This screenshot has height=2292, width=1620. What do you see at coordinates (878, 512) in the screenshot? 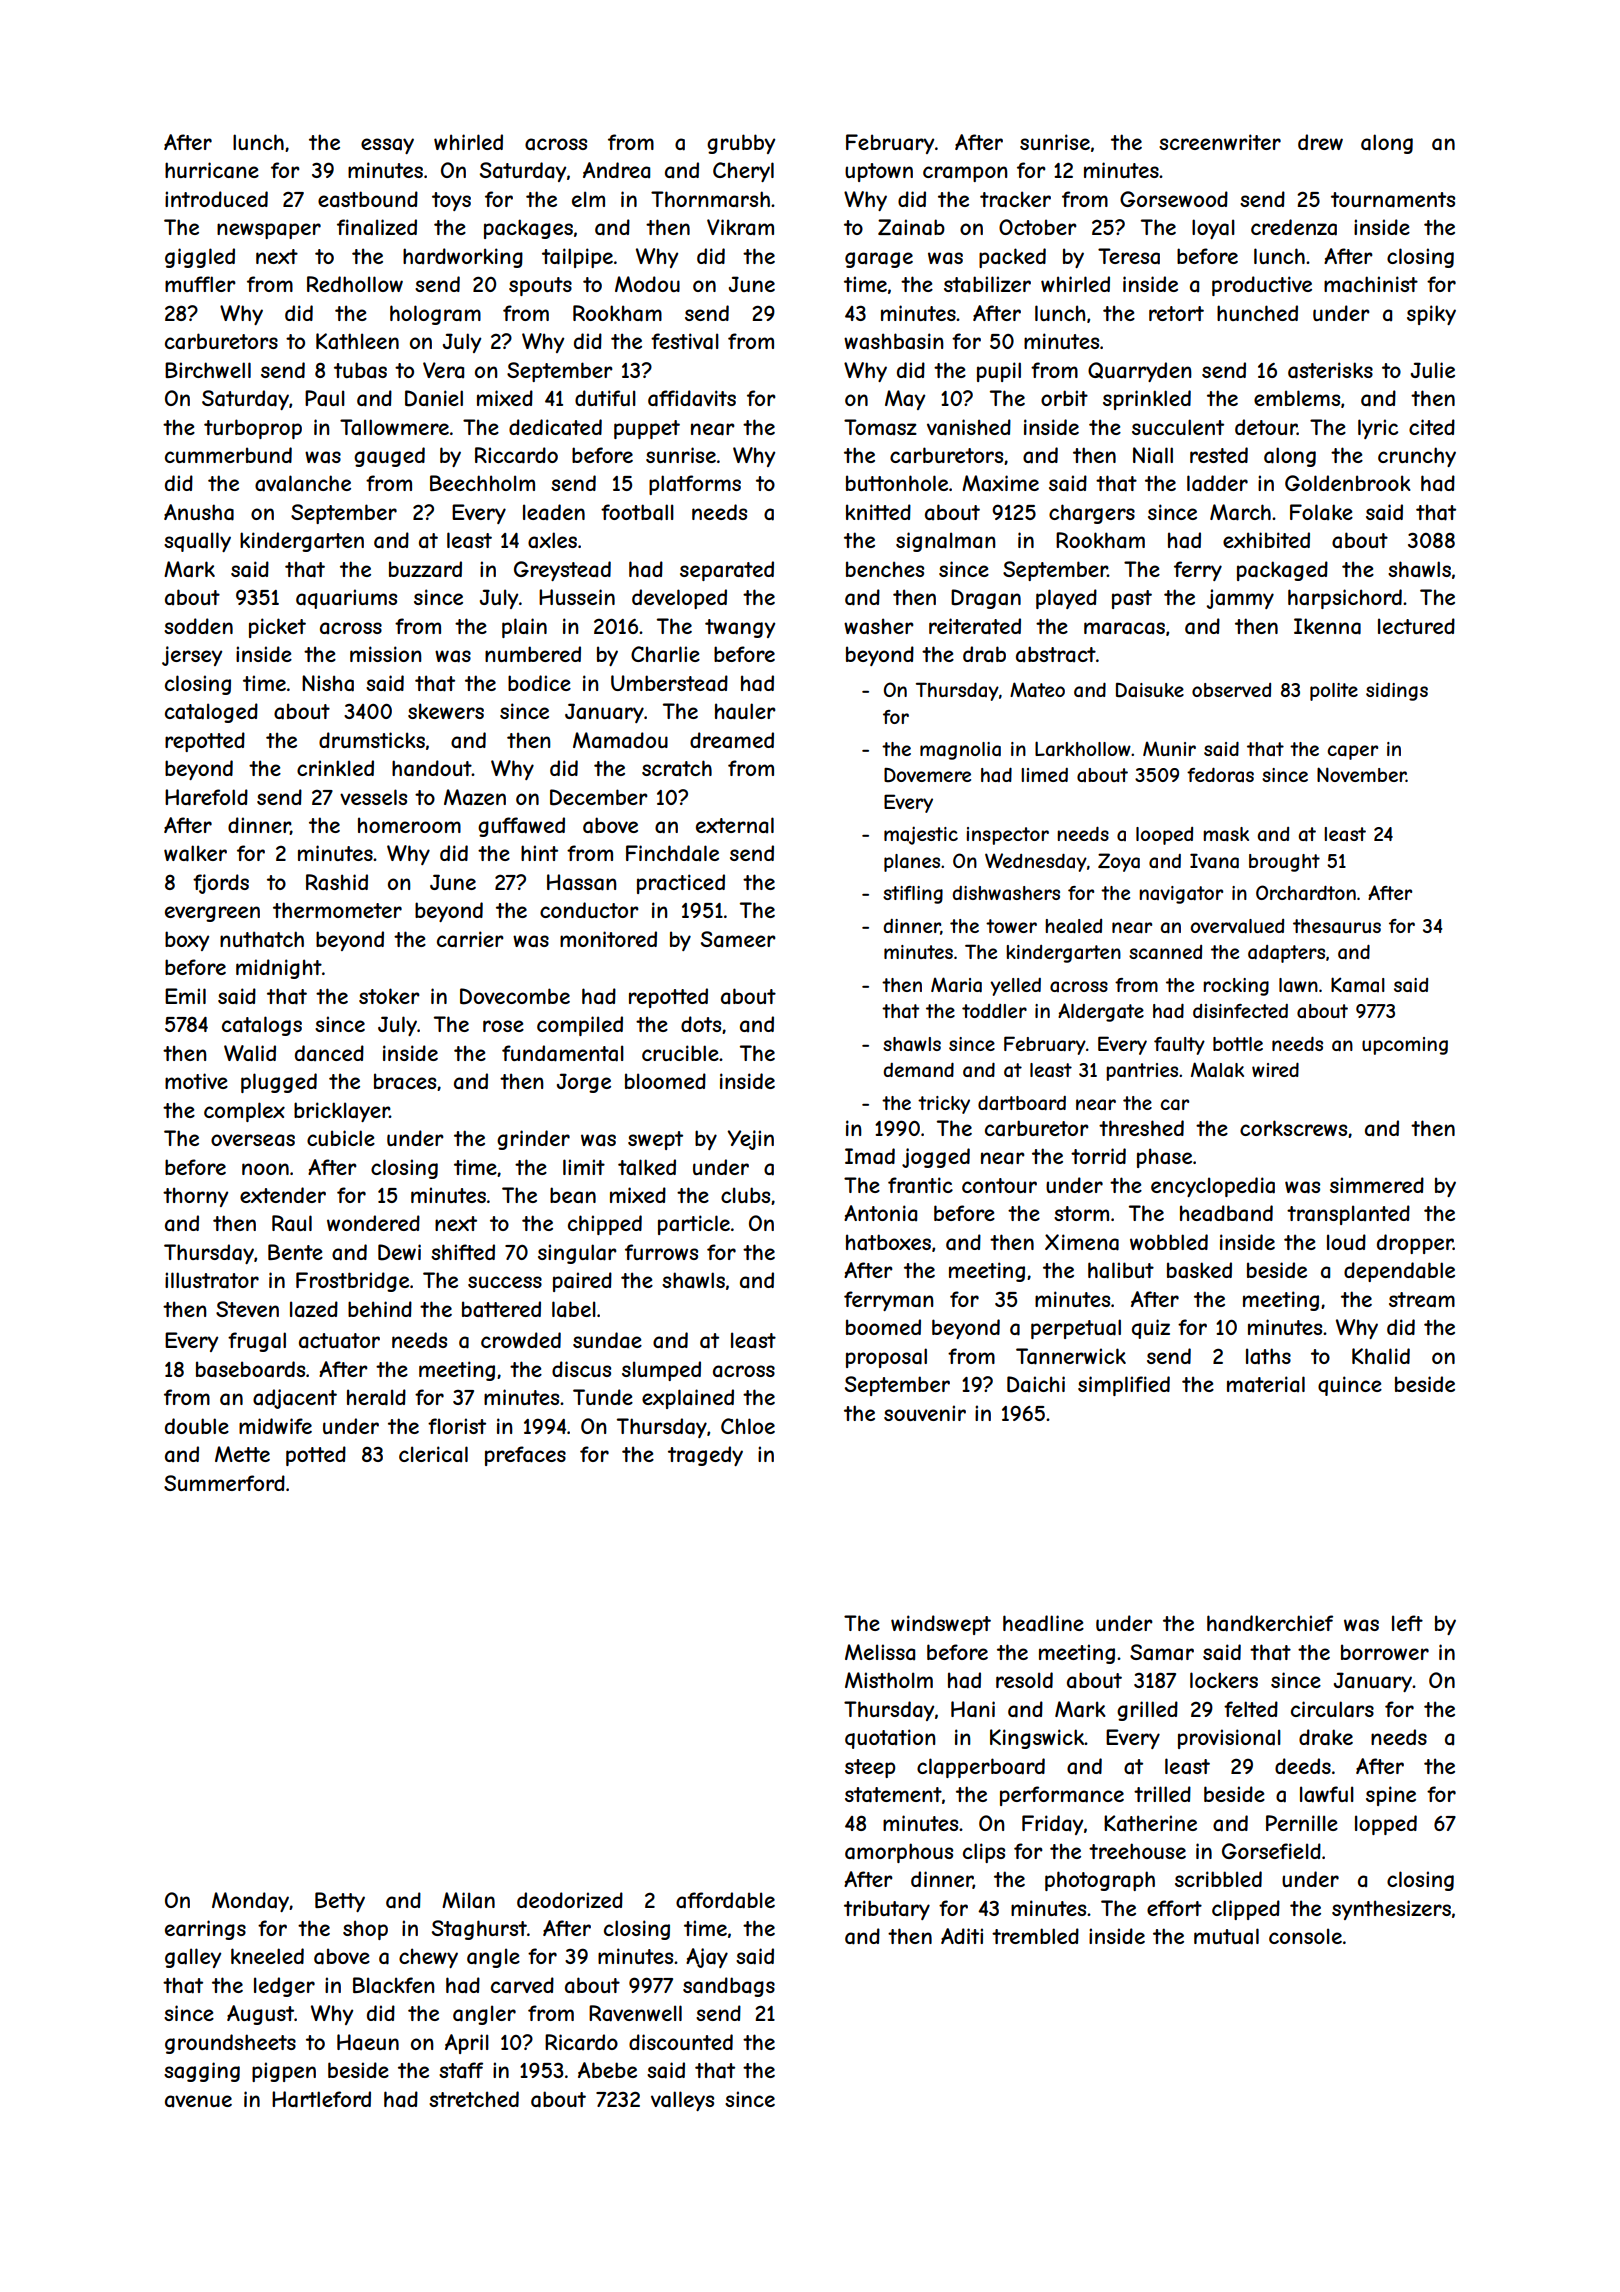
I see `knitted` at bounding box center [878, 512].
